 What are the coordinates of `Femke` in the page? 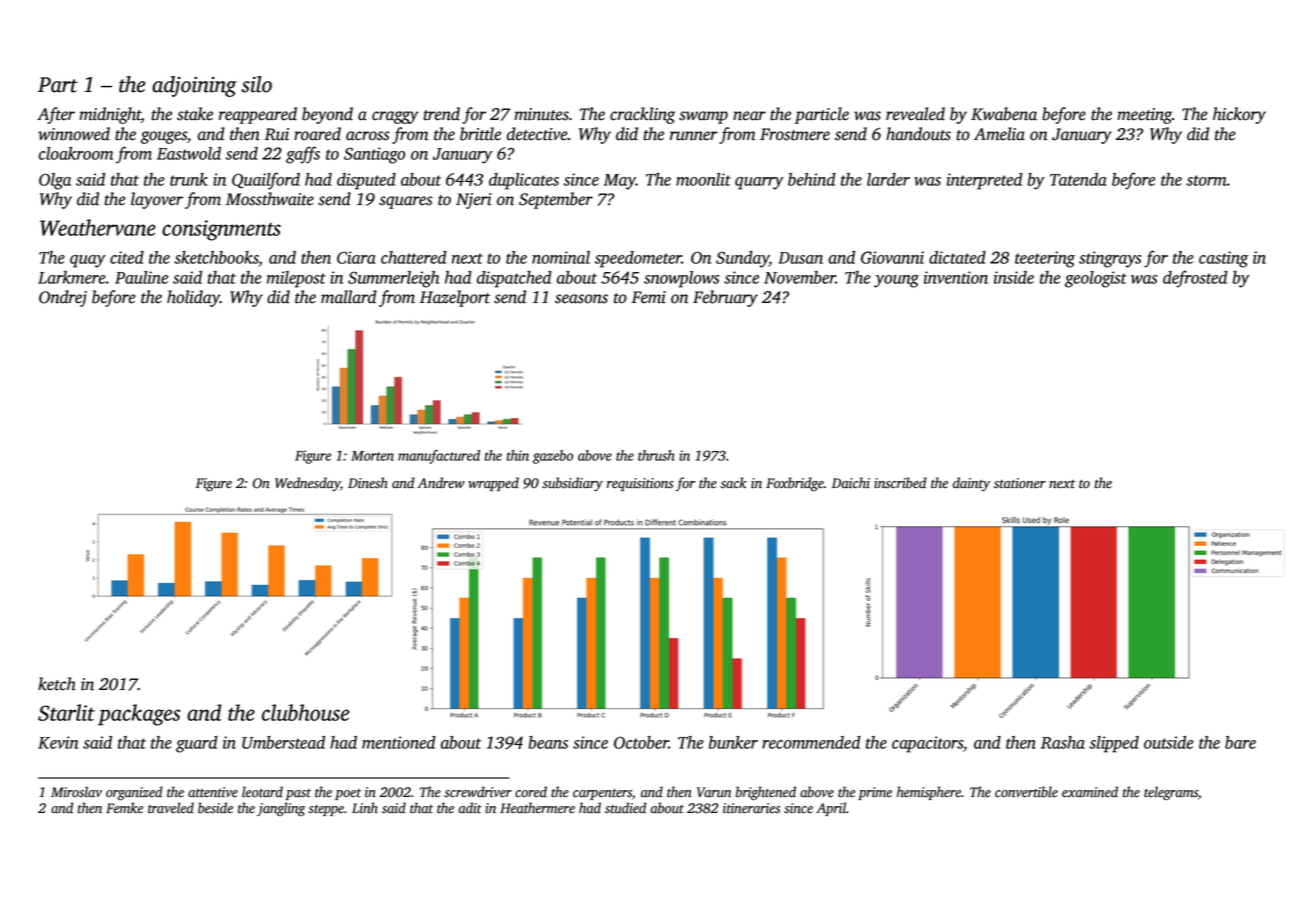 It's located at (124, 808).
